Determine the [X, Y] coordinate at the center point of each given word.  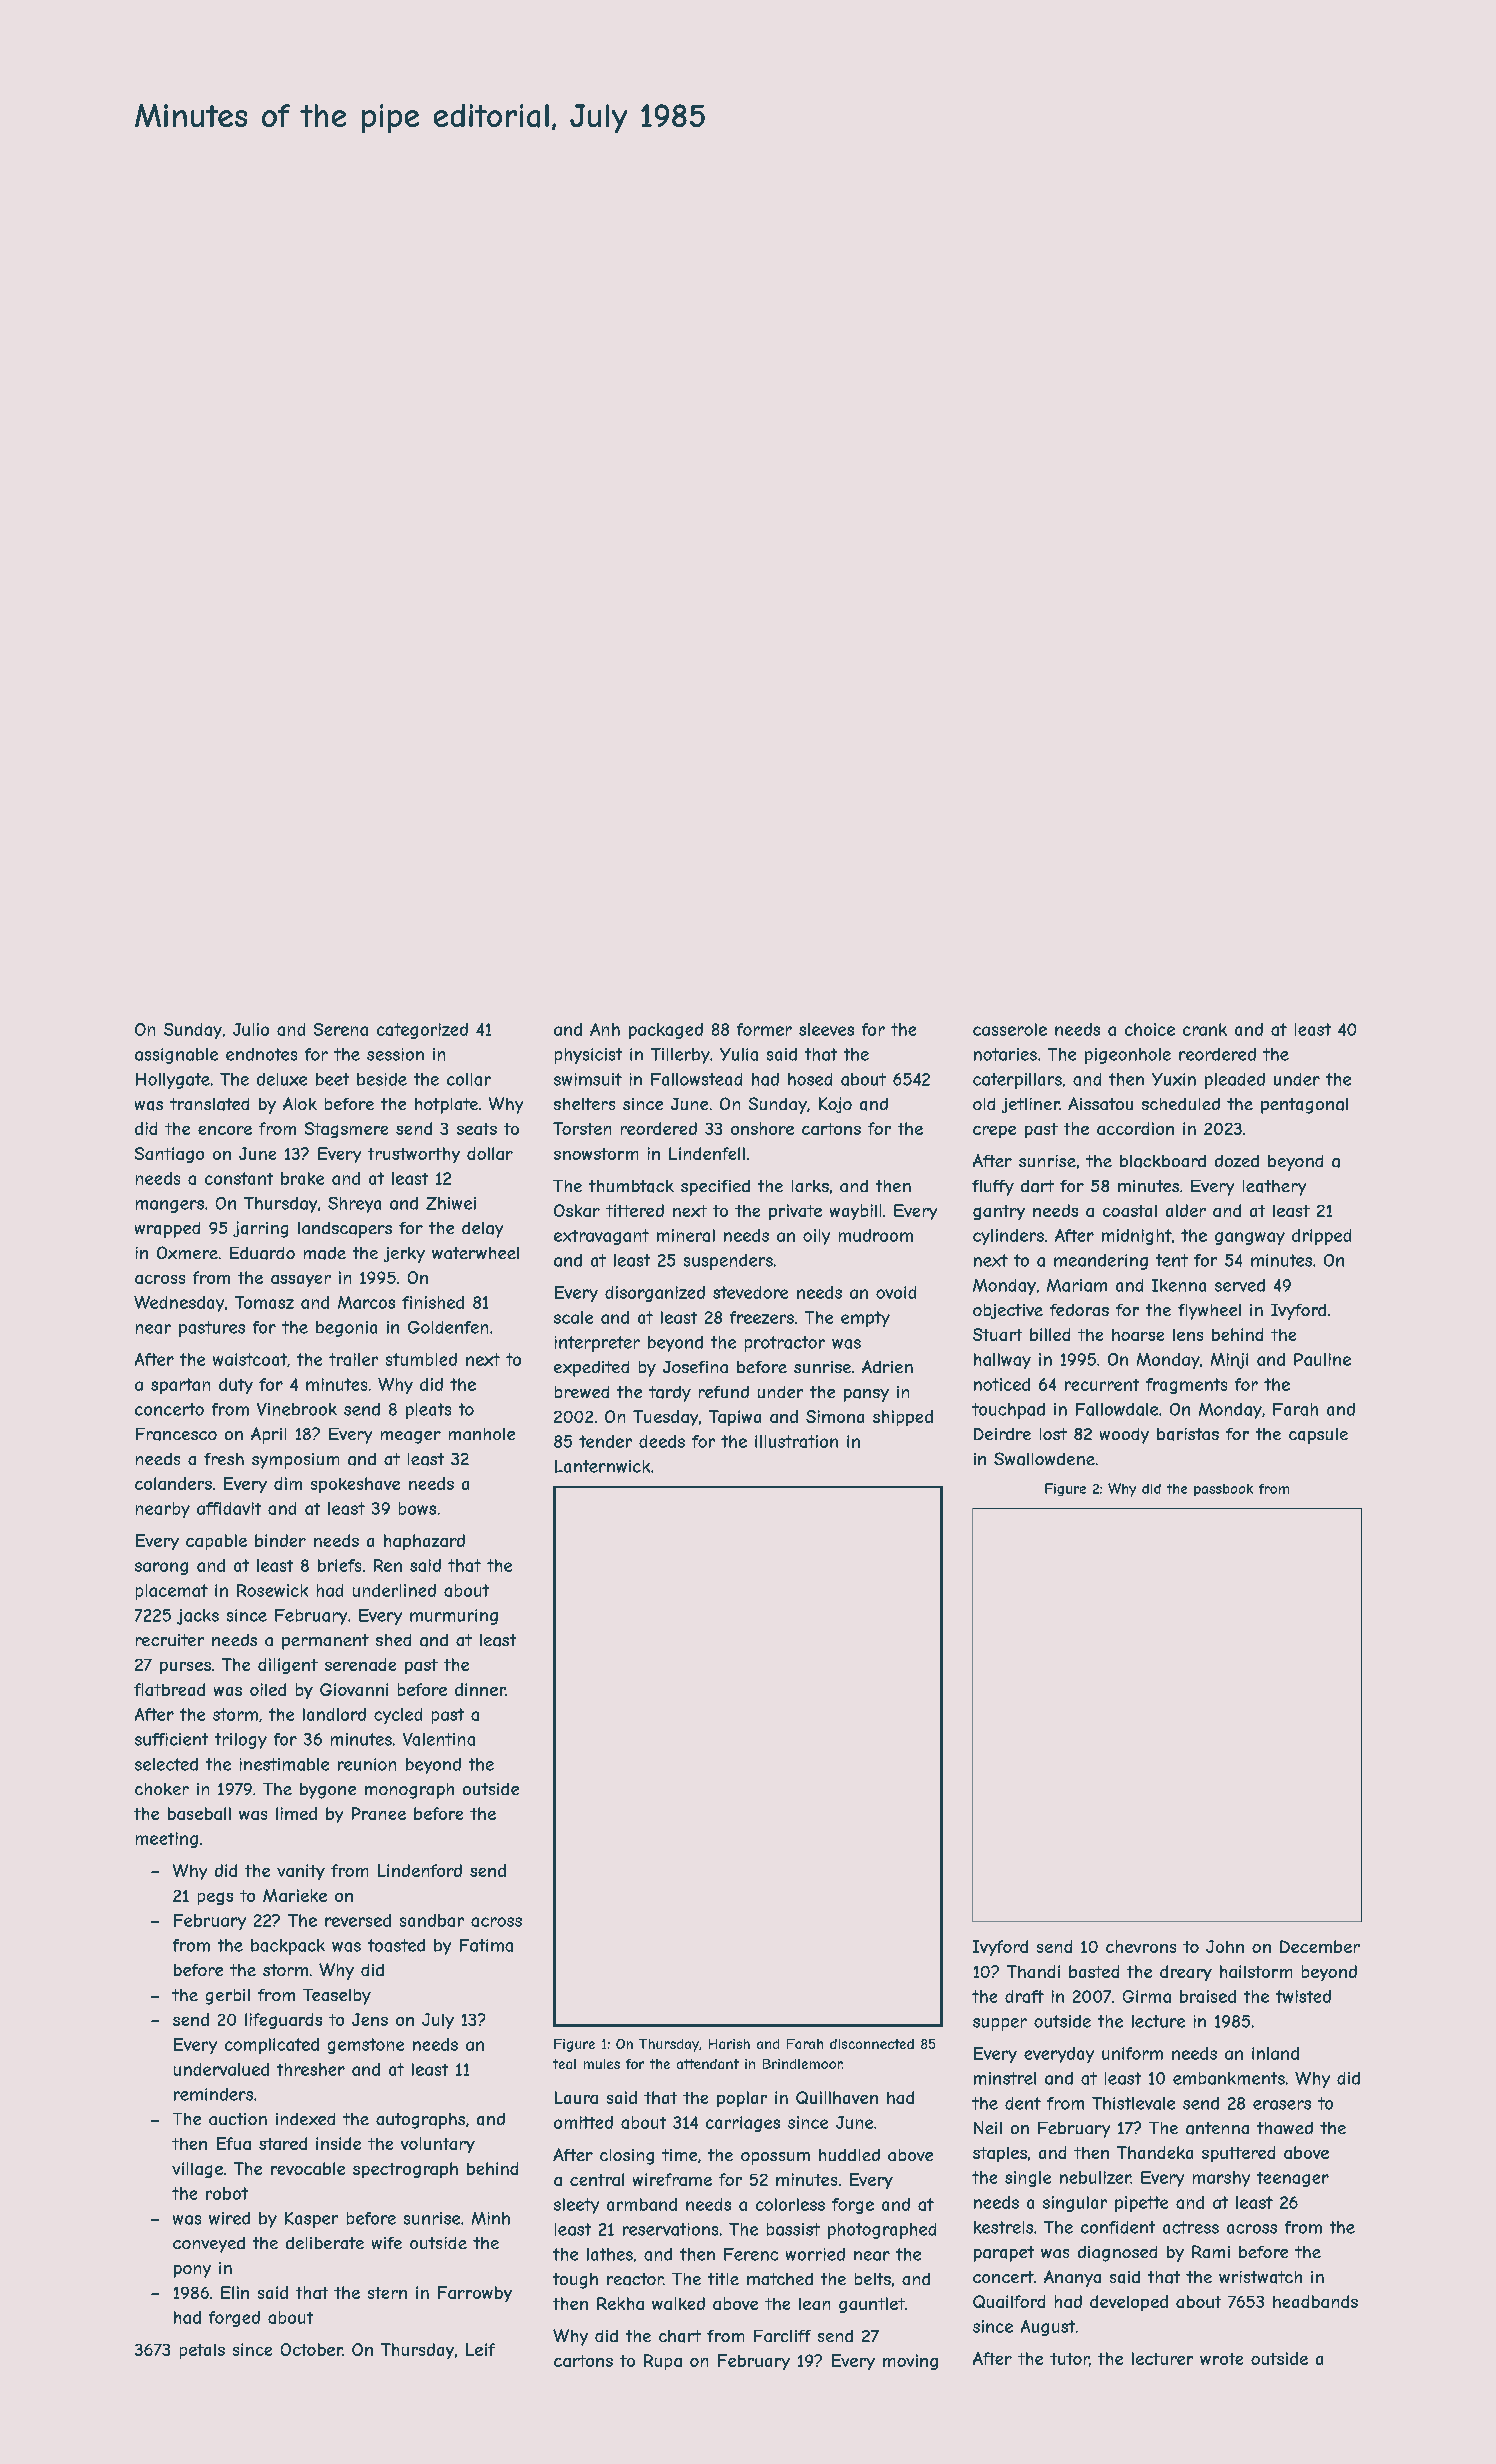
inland [1275, 2053]
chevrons [1141, 1946]
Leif [480, 2349]
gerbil [228, 1997]
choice [1150, 1029]
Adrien [887, 1366]
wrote [1221, 2359]
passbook [1223, 1490]
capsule [1318, 1436]
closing [627, 2157]
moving [910, 2362]
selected [166, 1764]
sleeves [826, 1029]
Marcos [366, 1302]
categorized [422, 1031]
